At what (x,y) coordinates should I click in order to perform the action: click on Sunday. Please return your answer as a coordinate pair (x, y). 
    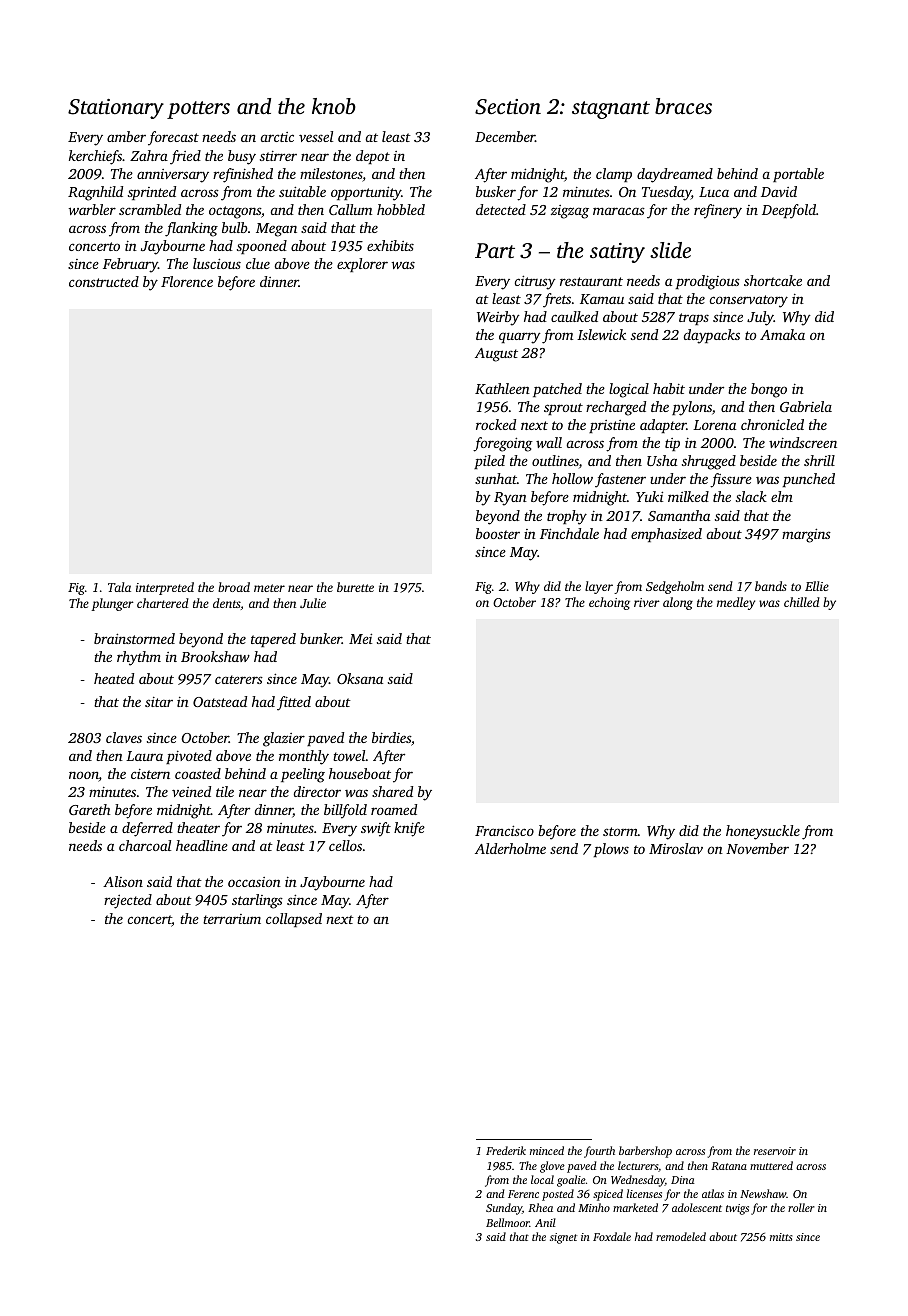
    Looking at the image, I should click on (504, 1209).
